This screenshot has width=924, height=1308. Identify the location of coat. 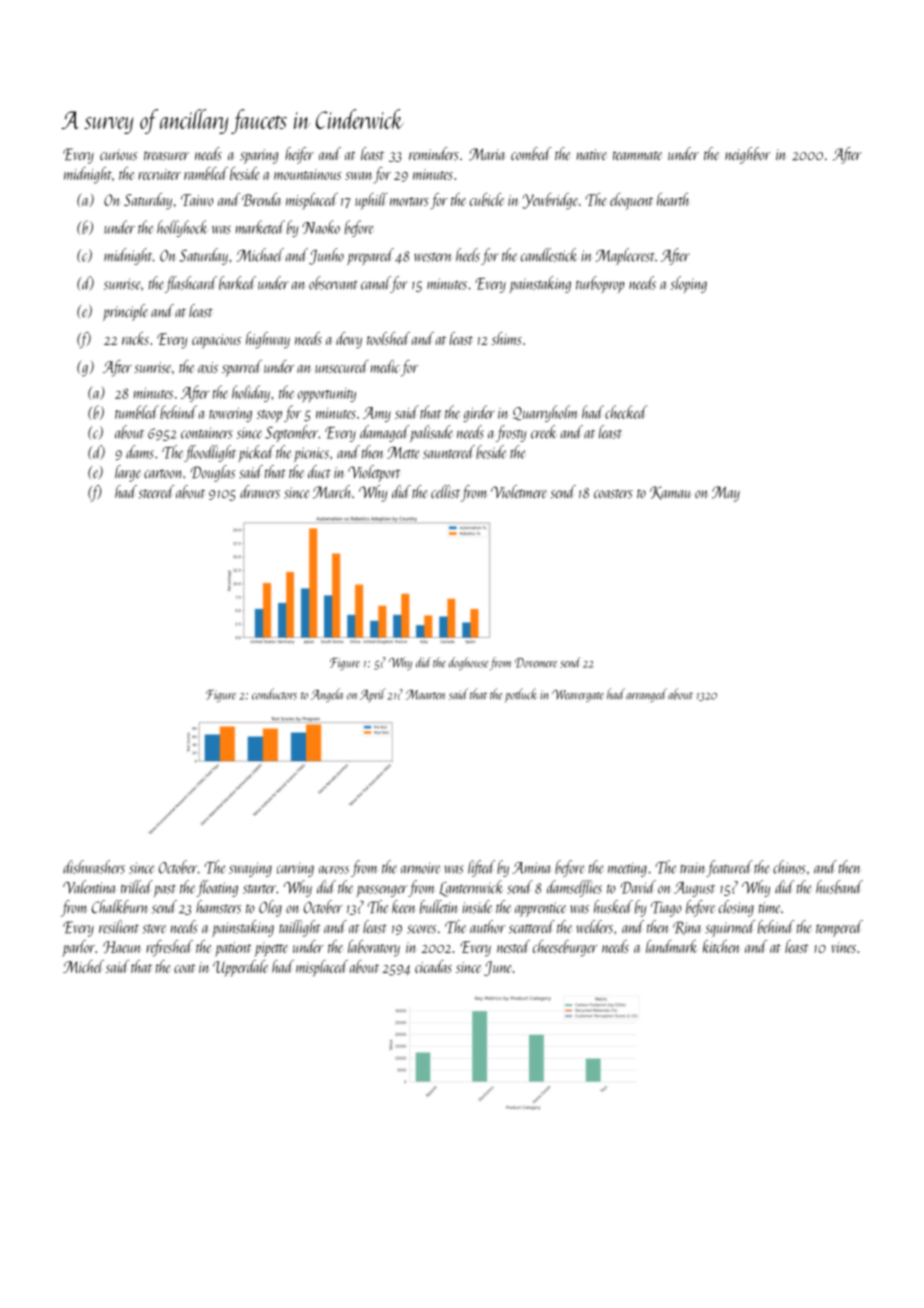
(185, 968).
